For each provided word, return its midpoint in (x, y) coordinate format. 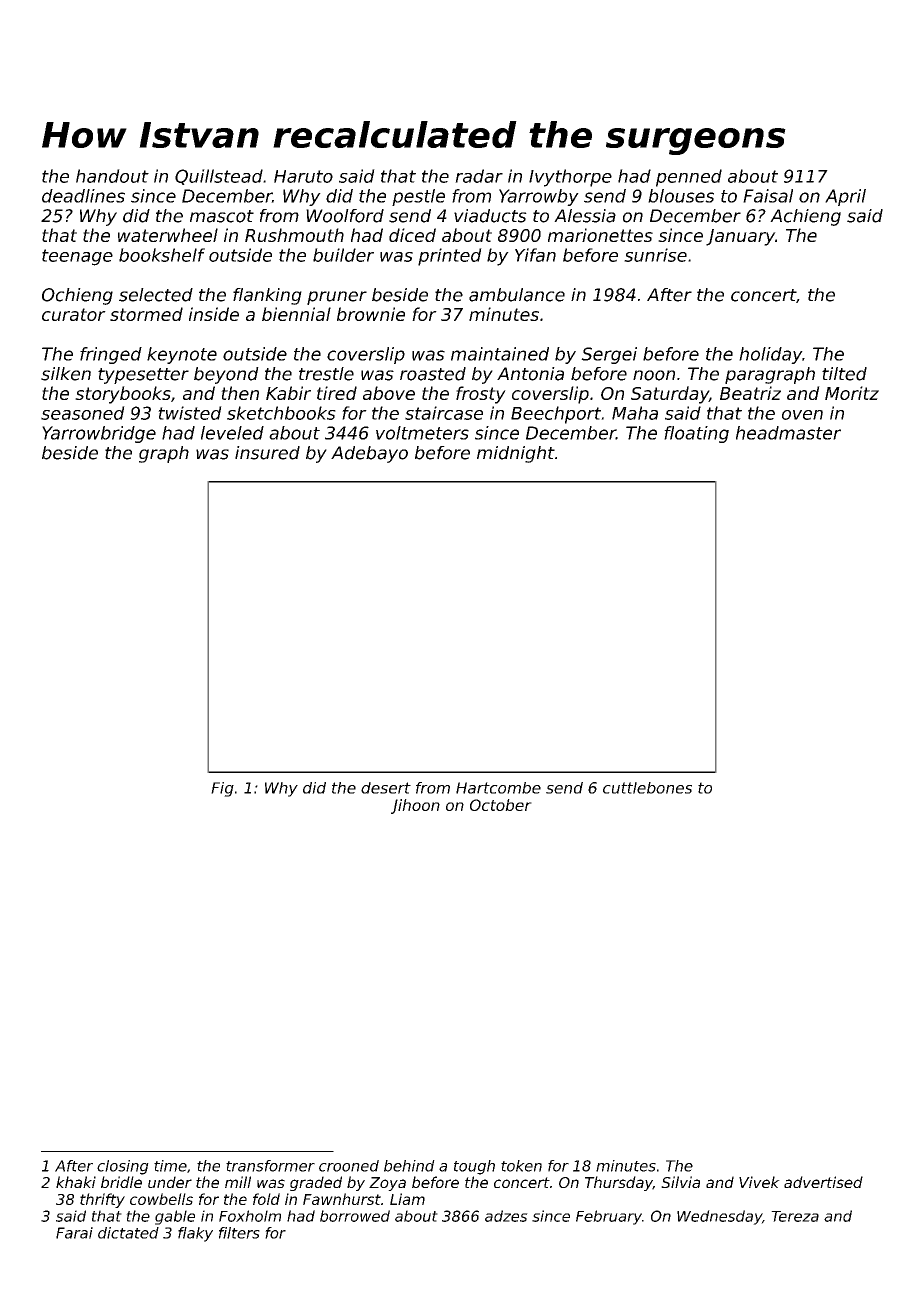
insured (267, 453)
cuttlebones (647, 788)
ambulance (517, 295)
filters (239, 1233)
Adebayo (369, 454)
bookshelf (162, 255)
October (501, 805)
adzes (506, 1216)
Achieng (805, 217)
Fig (222, 789)
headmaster (788, 433)
